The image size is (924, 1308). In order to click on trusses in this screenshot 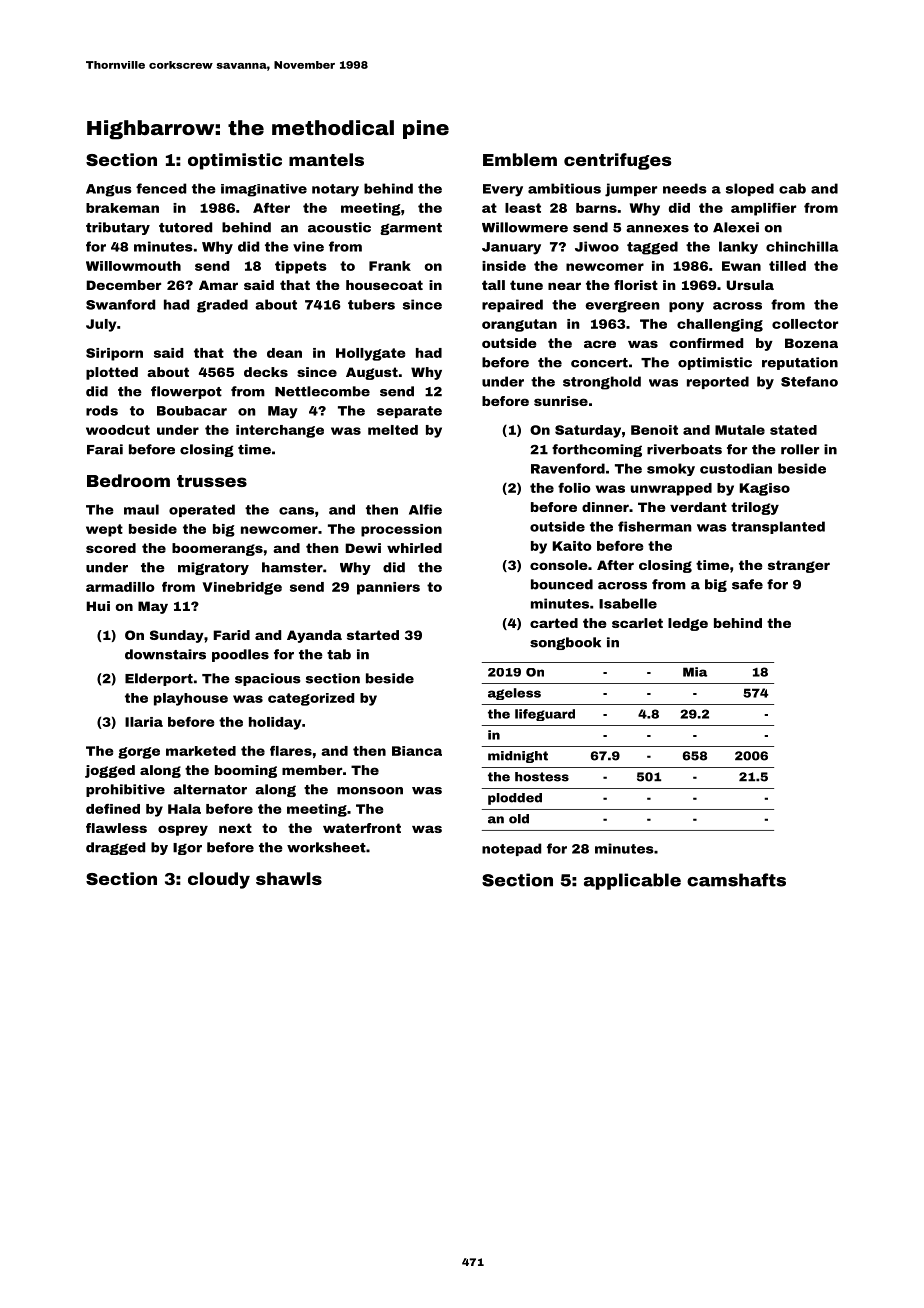, I will do `click(212, 481)`.
